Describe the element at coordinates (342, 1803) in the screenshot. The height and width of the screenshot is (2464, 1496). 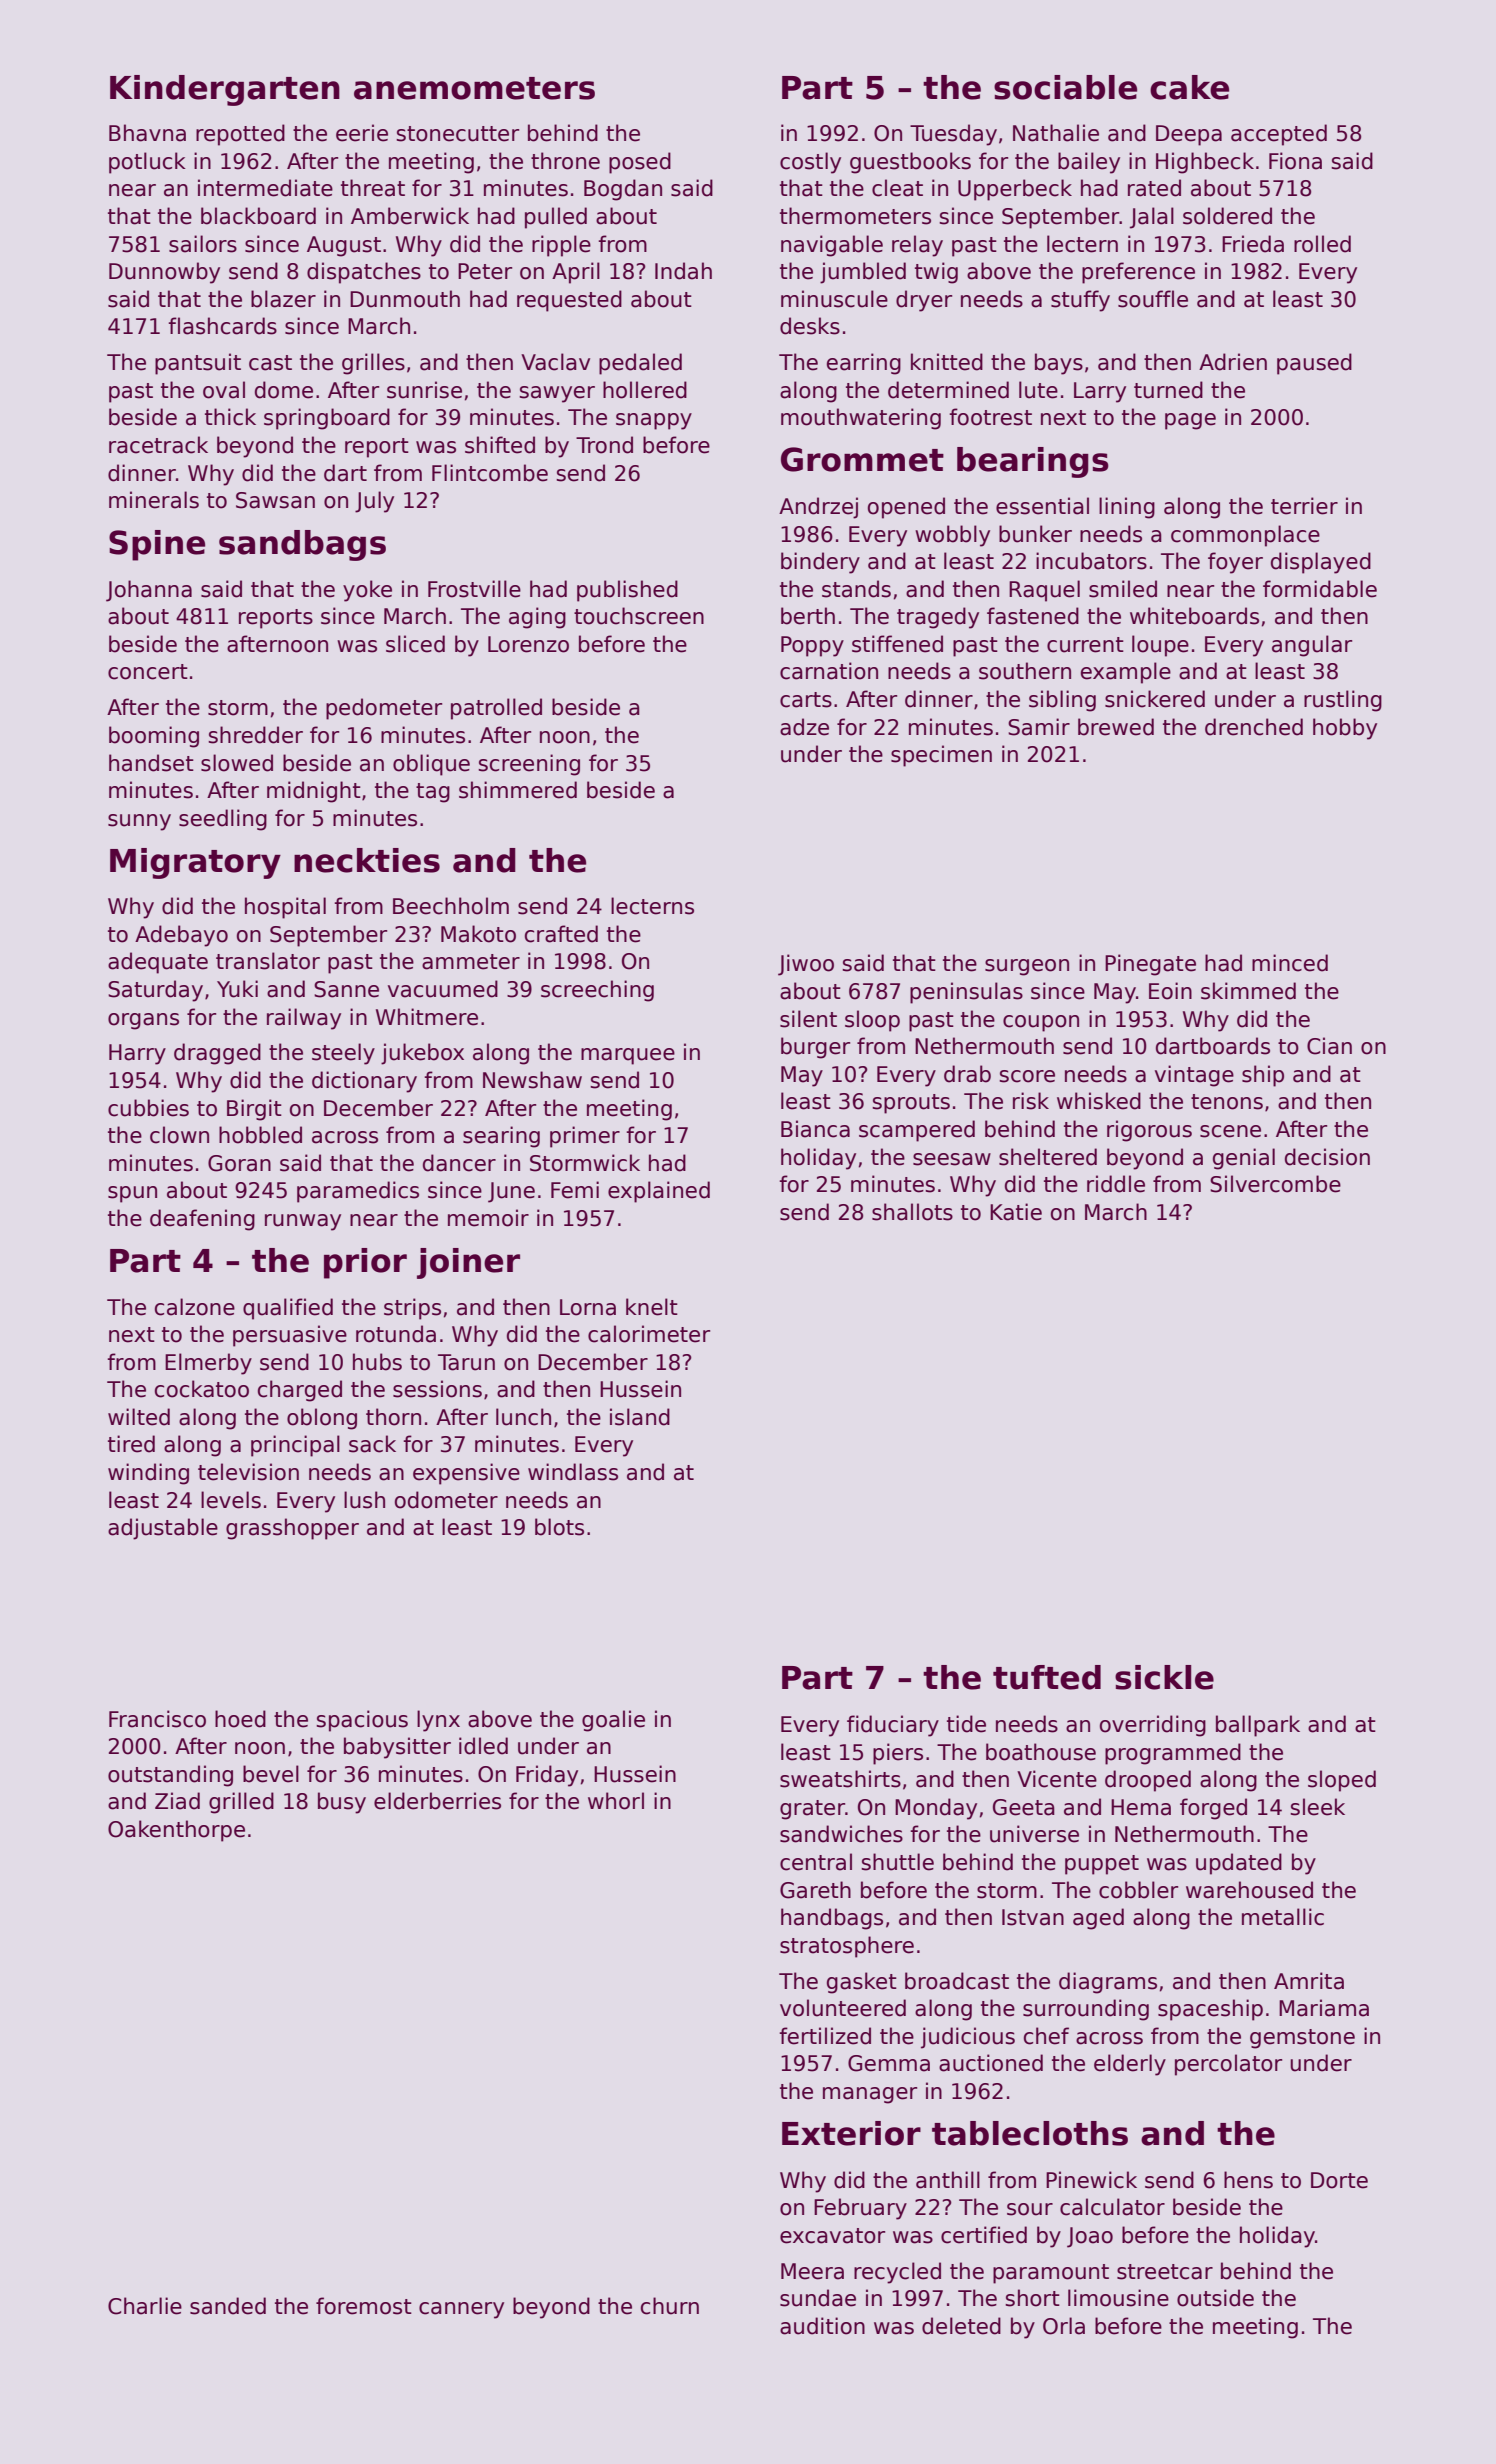
I see `busy` at that location.
